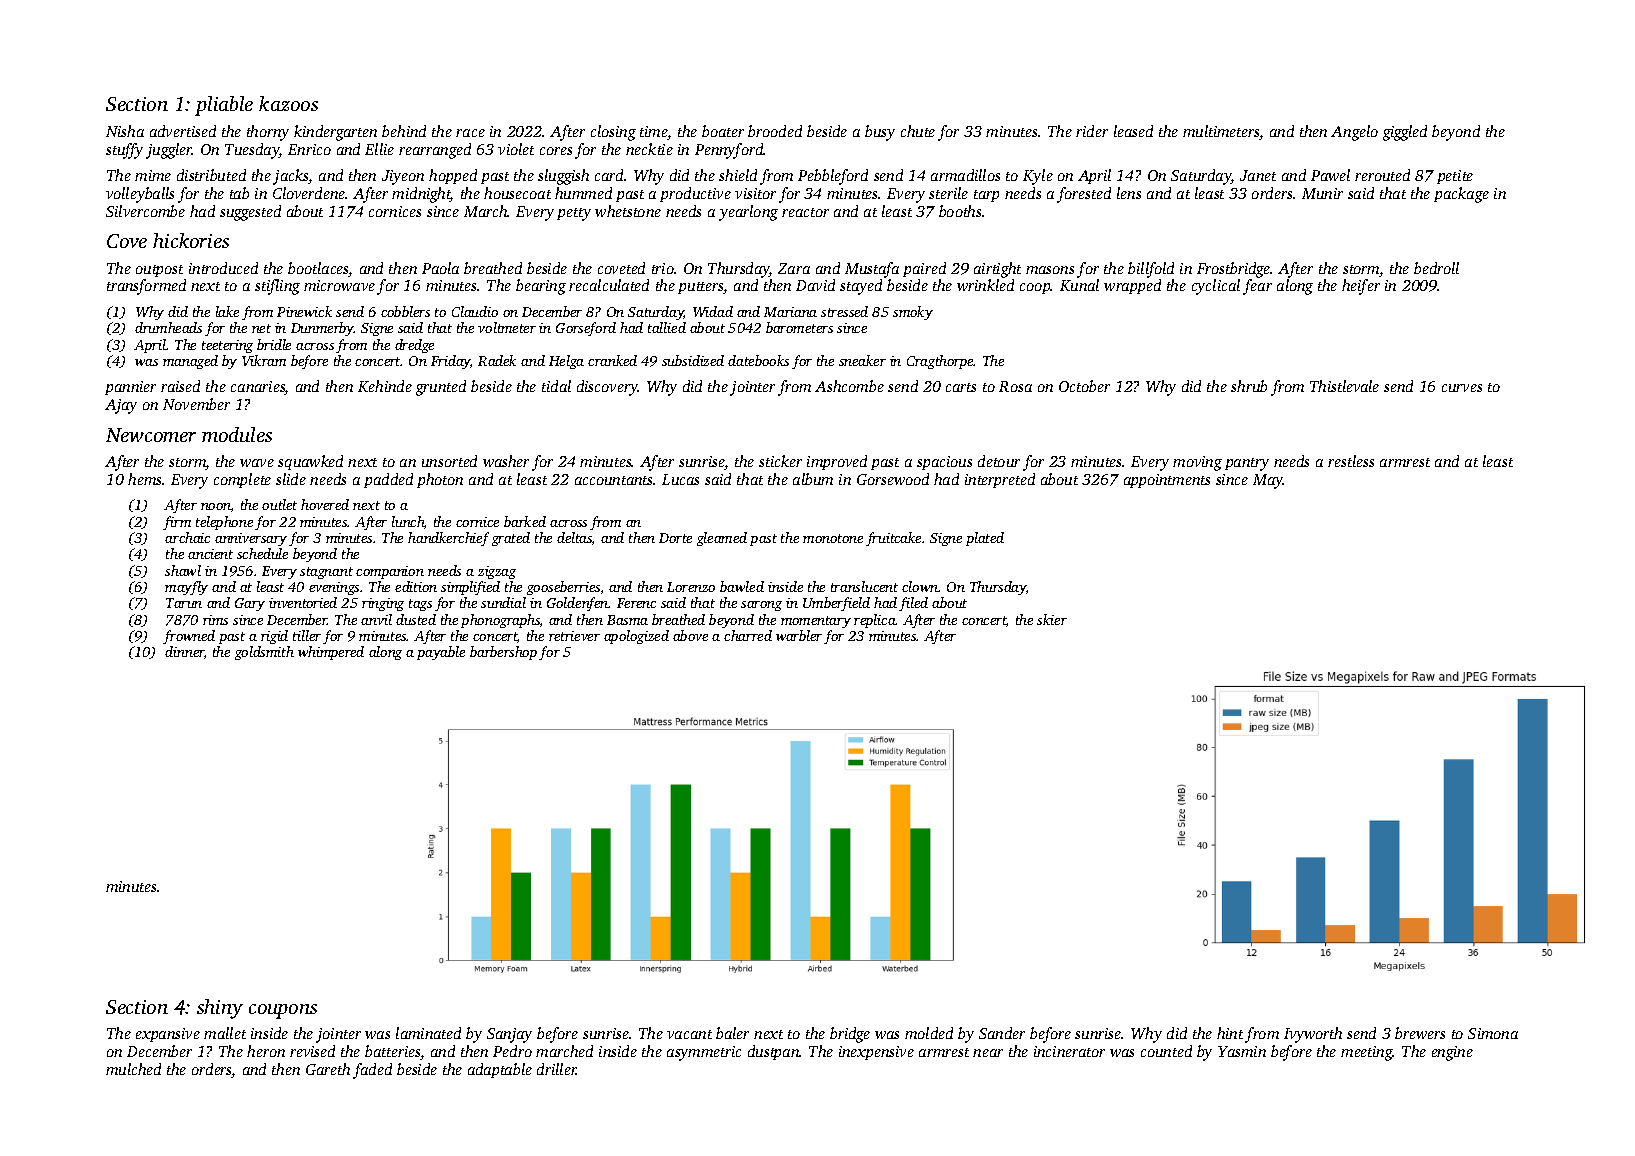  I want to click on kazoos, so click(288, 103).
